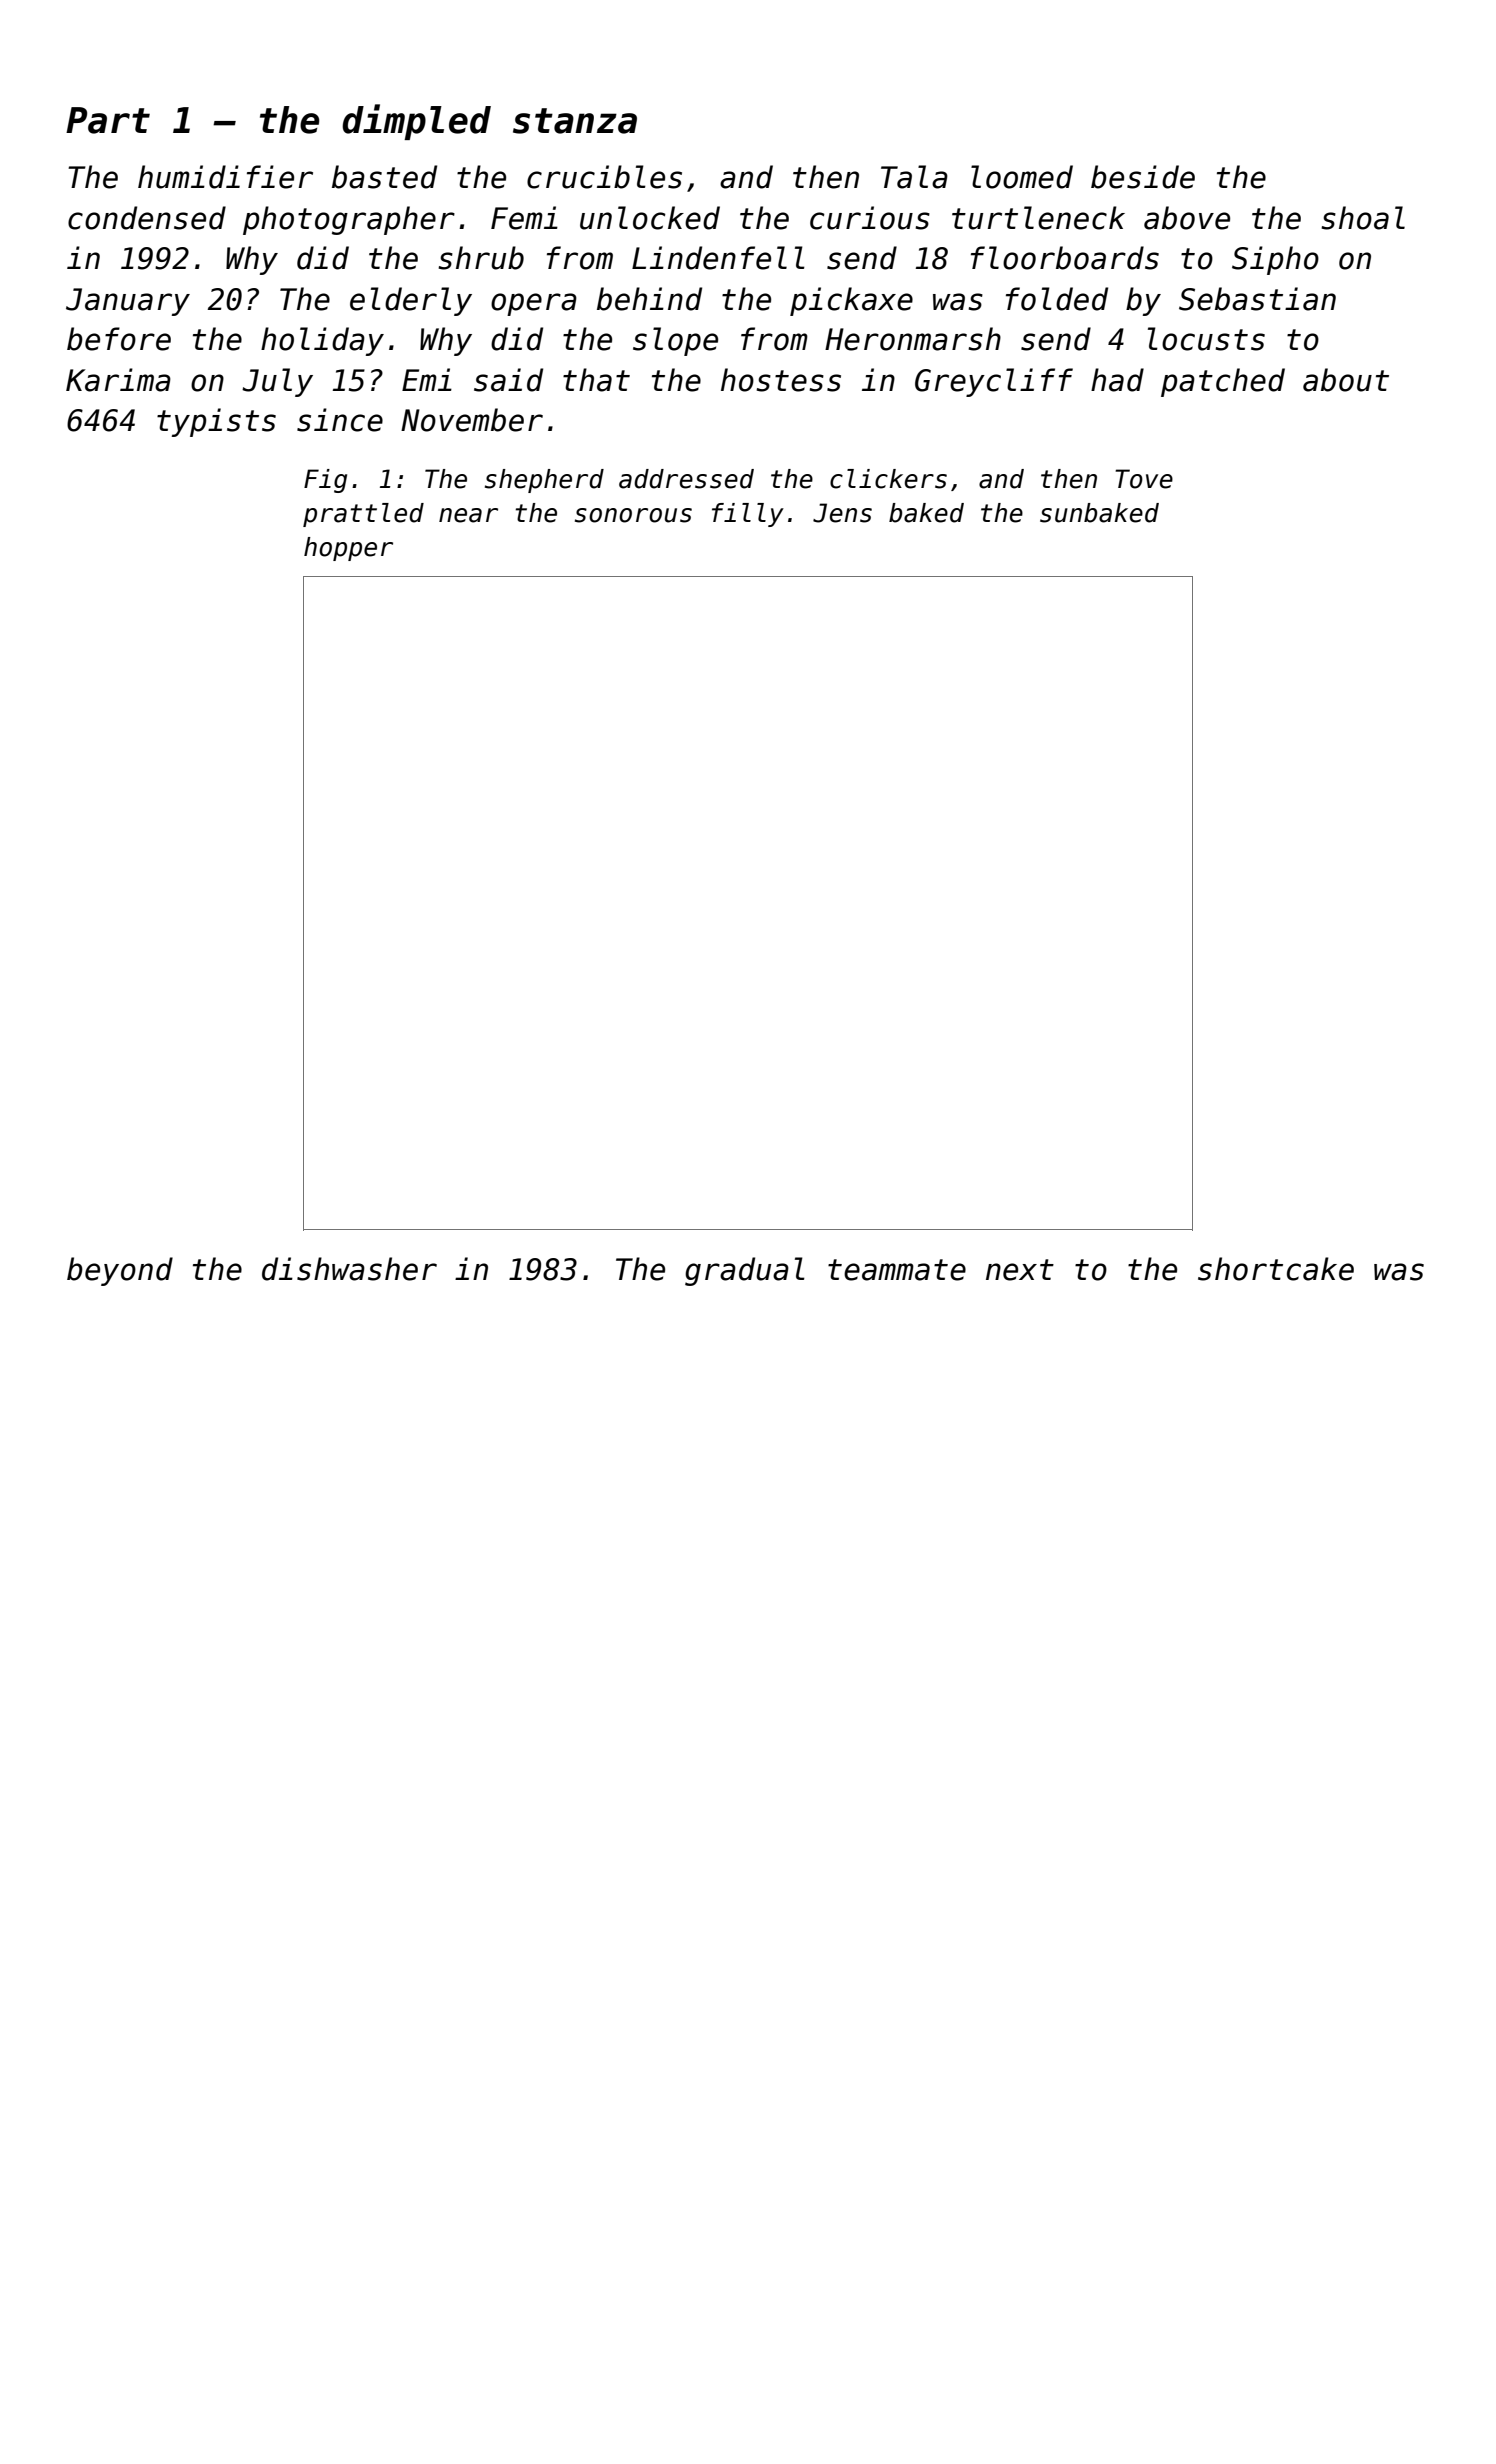  Describe the element at coordinates (842, 513) in the screenshot. I see `Jens` at that location.
